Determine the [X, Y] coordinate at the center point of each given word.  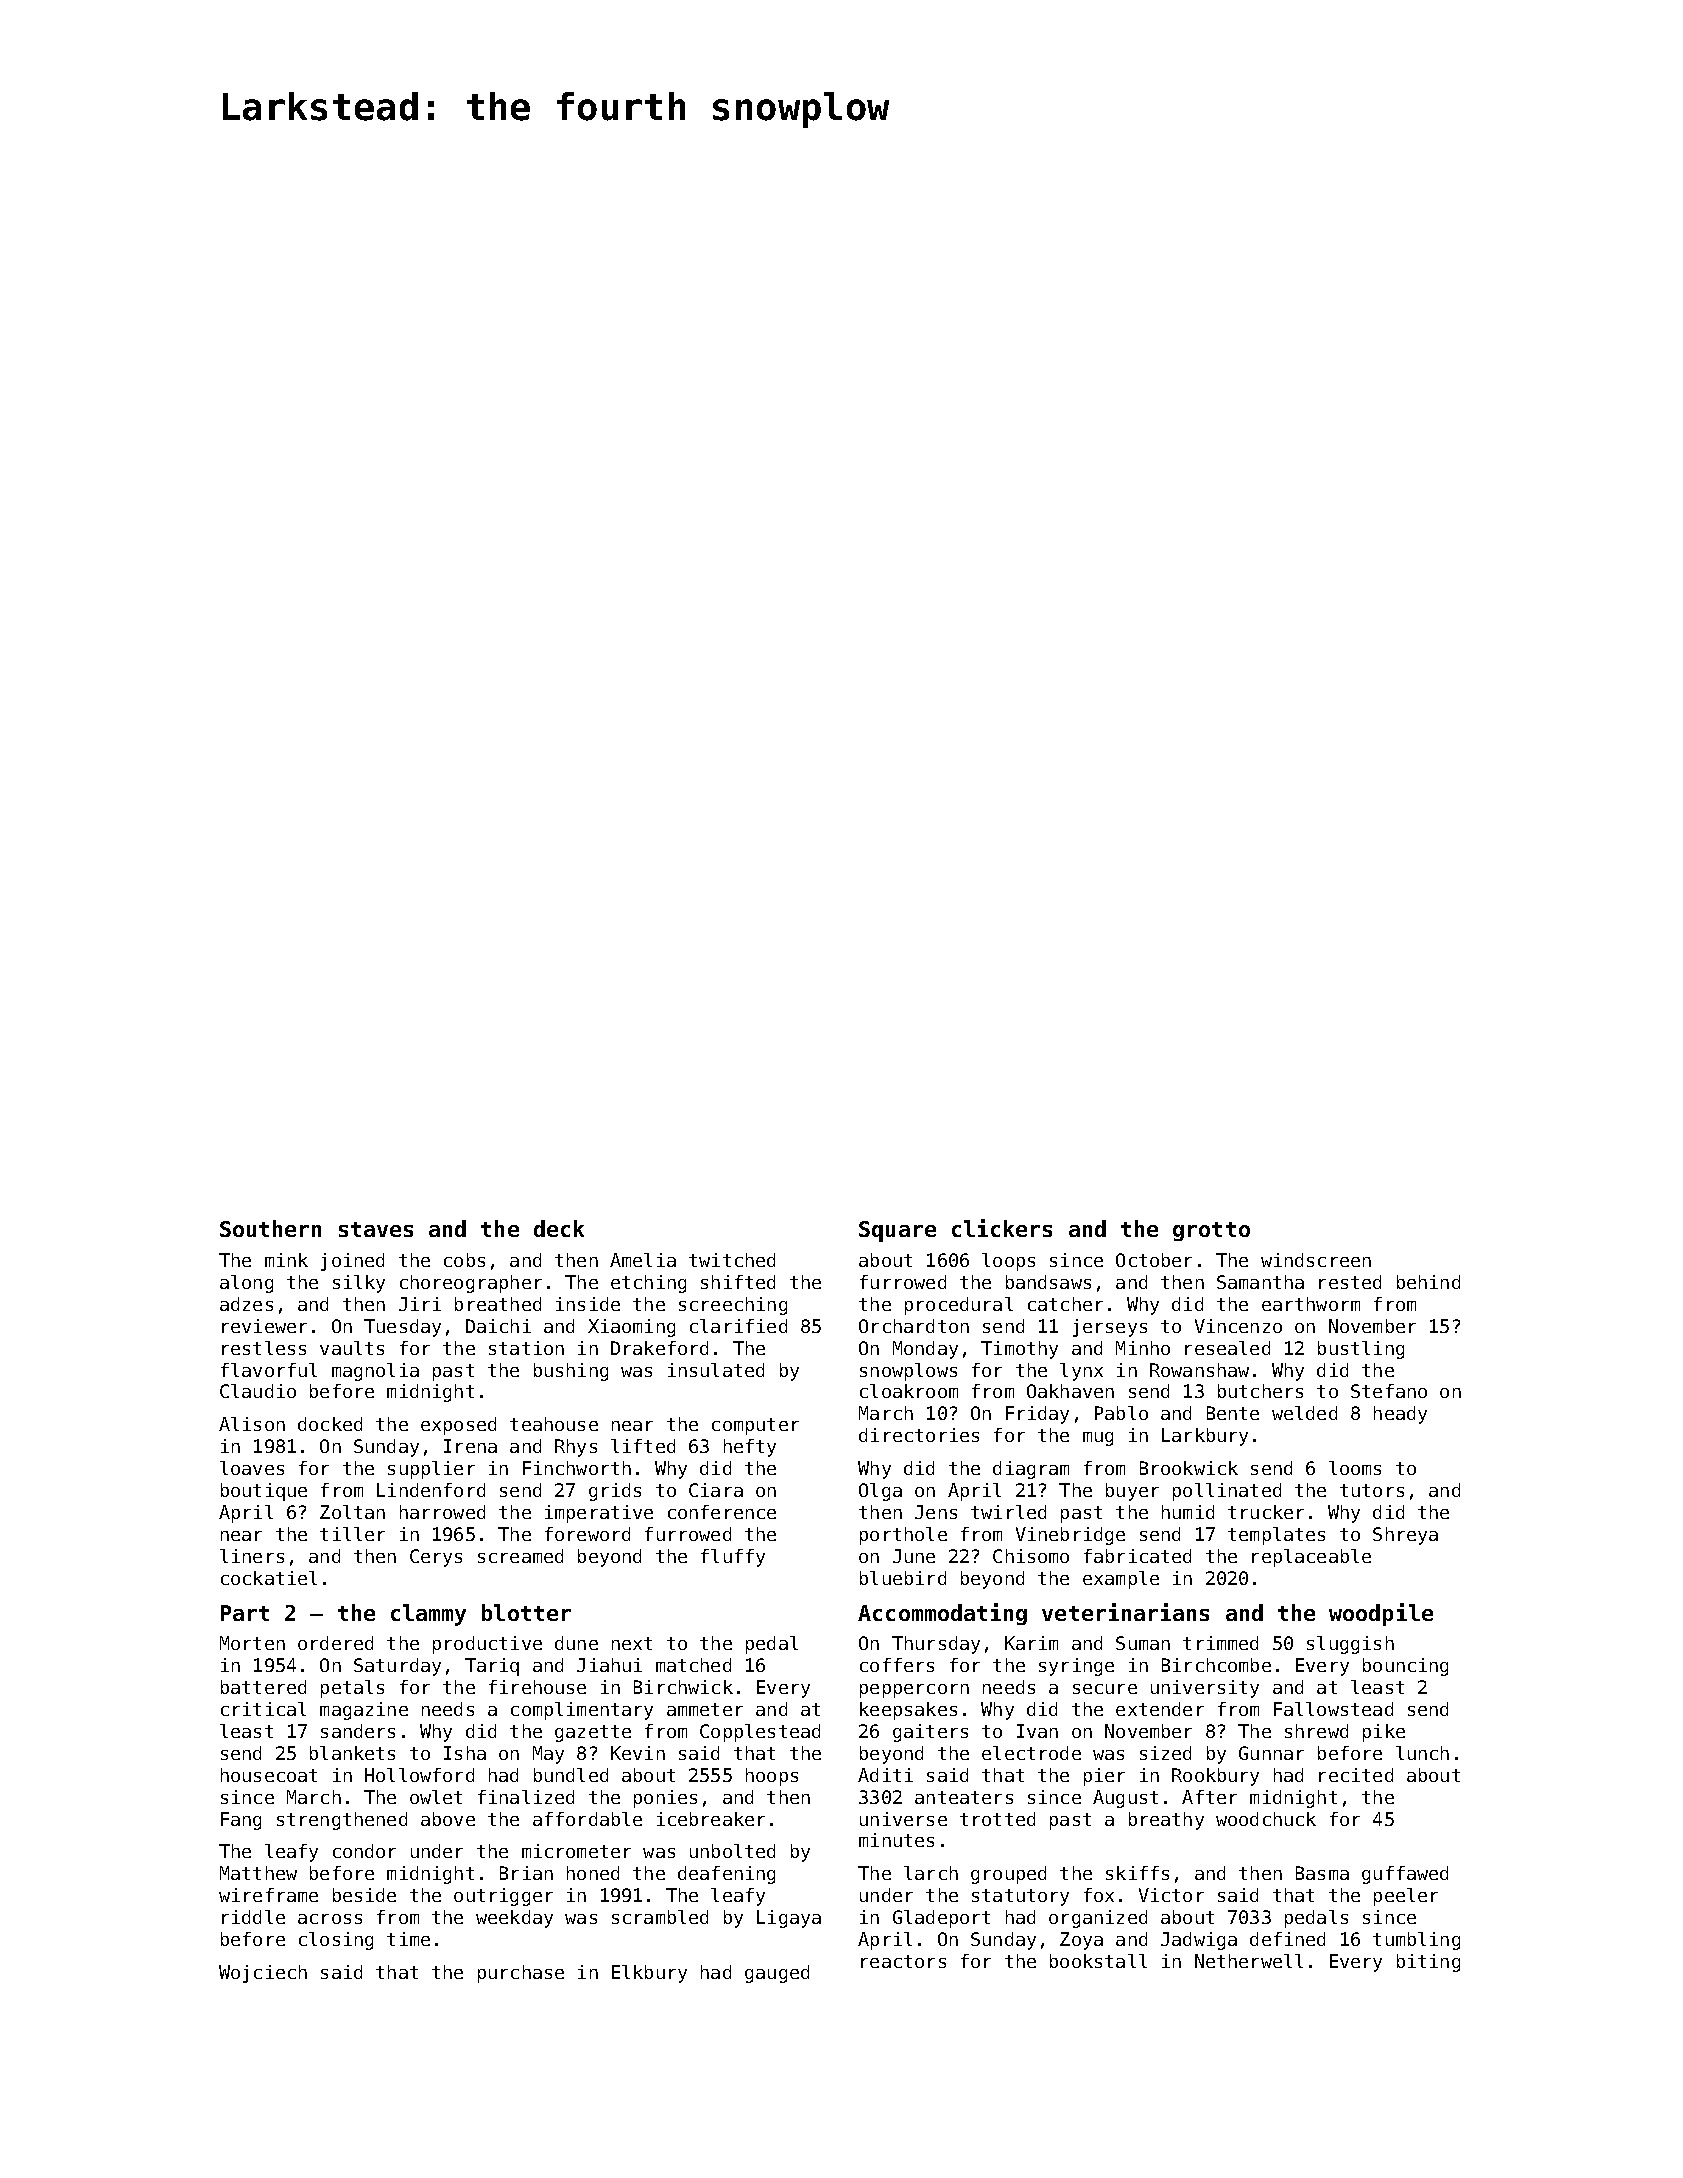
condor [364, 1851]
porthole [903, 1536]
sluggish [1350, 1645]
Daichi [498, 1326]
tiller [352, 1534]
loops [1008, 1262]
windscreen [1316, 1260]
